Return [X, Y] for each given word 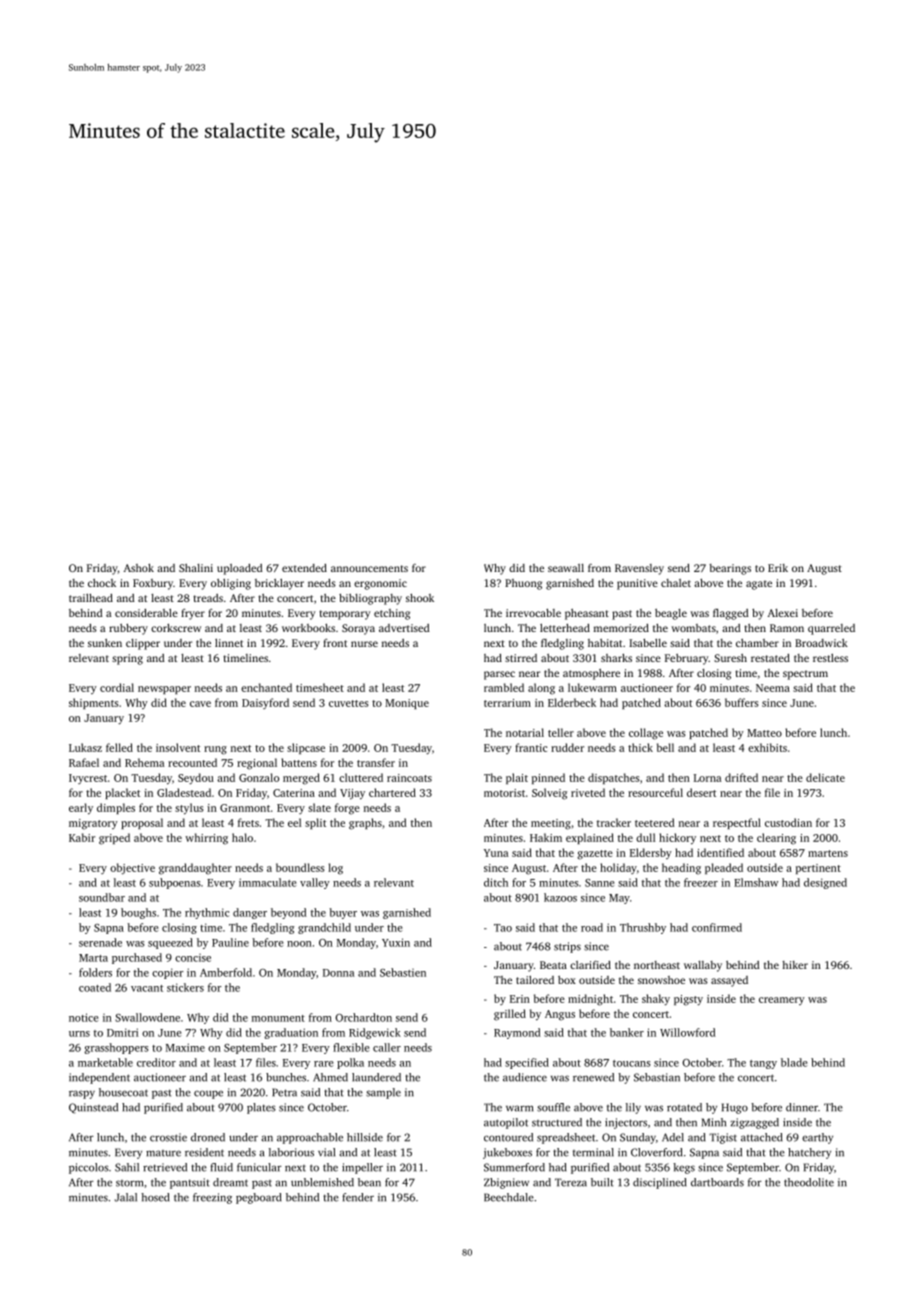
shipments [94, 703]
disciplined [660, 1183]
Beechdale [509, 1197]
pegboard [259, 1198]
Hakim [546, 837]
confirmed [717, 927]
